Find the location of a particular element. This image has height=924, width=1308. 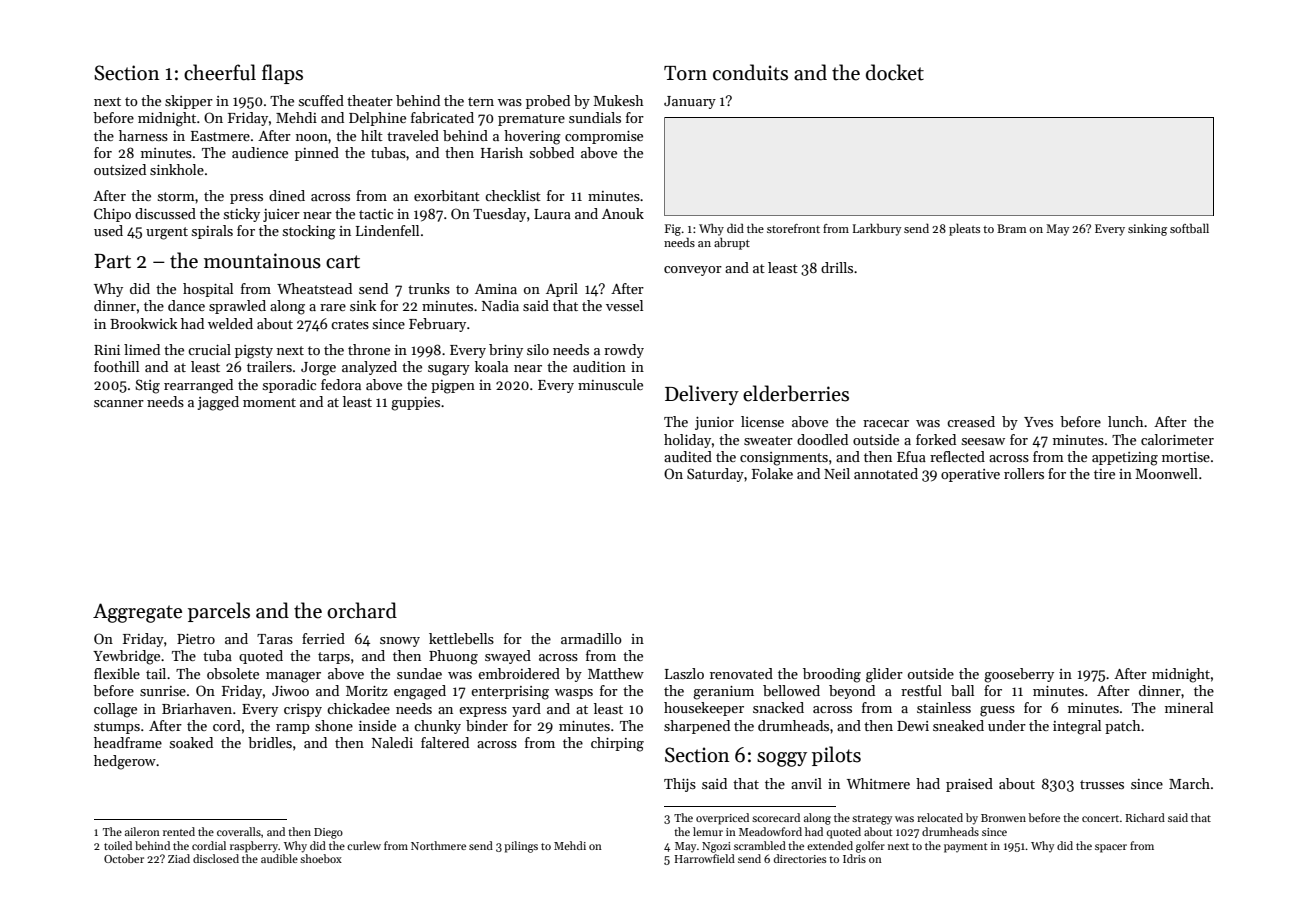

tactic is located at coordinates (376, 214).
